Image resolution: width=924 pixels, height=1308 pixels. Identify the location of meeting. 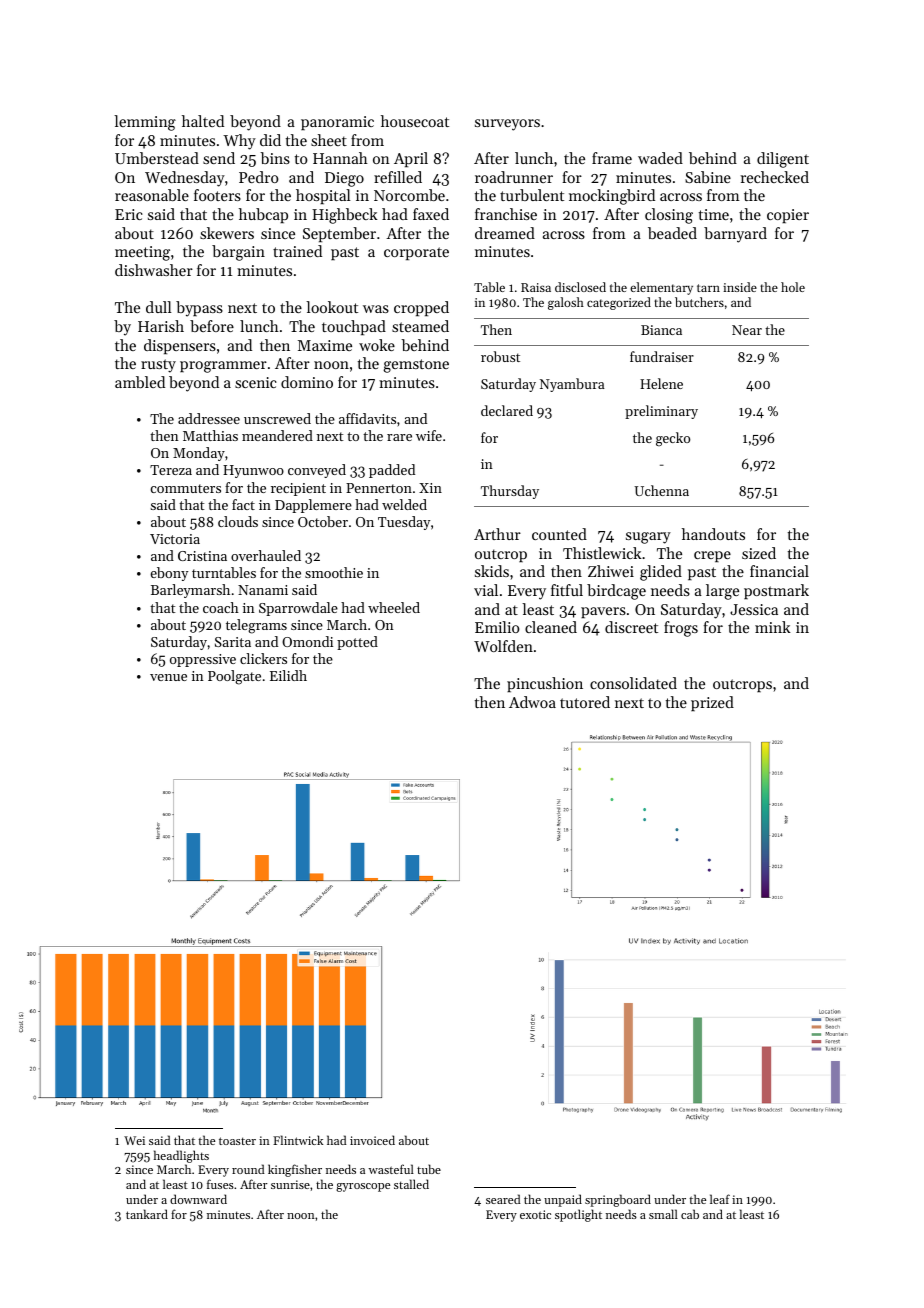
(142, 253).
